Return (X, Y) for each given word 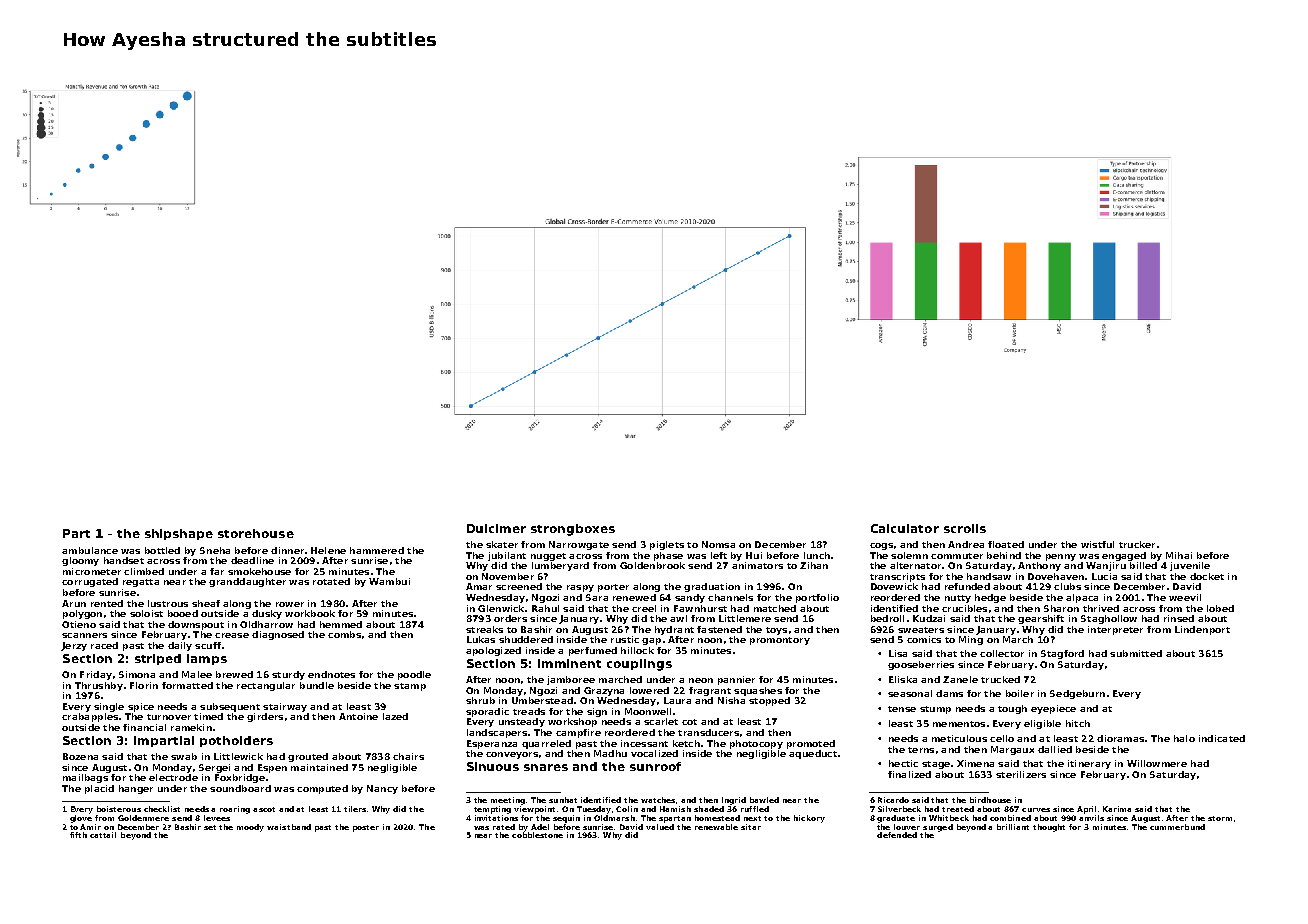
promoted (811, 744)
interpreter (1115, 630)
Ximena (975, 763)
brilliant (1013, 827)
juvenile (1190, 566)
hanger (136, 789)
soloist (146, 613)
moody (250, 828)
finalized (909, 774)
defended (897, 835)
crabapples (90, 717)
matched (775, 608)
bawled (764, 800)
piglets (667, 545)
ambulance (90, 550)
